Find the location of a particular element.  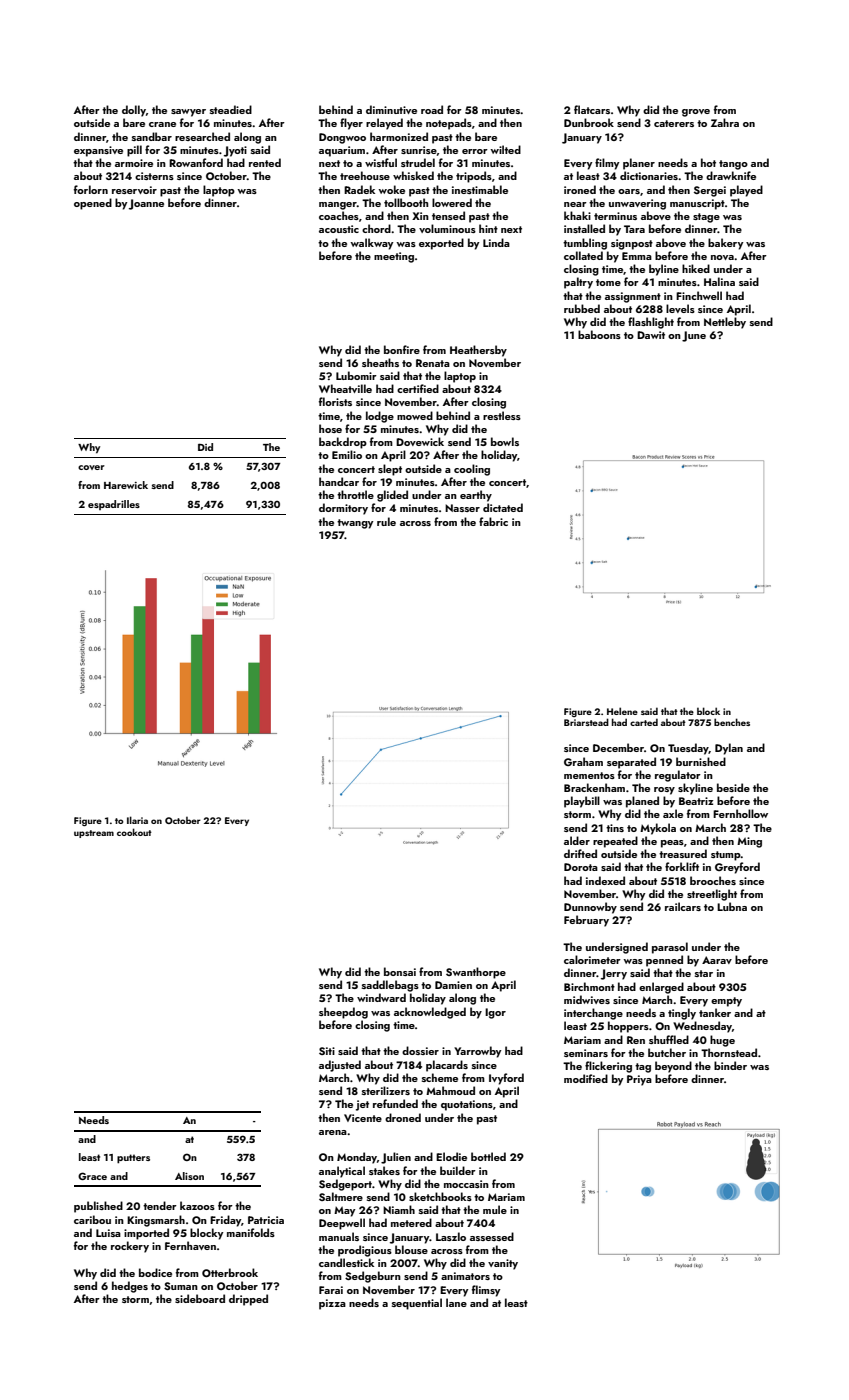

Helene is located at coordinates (622, 711).
